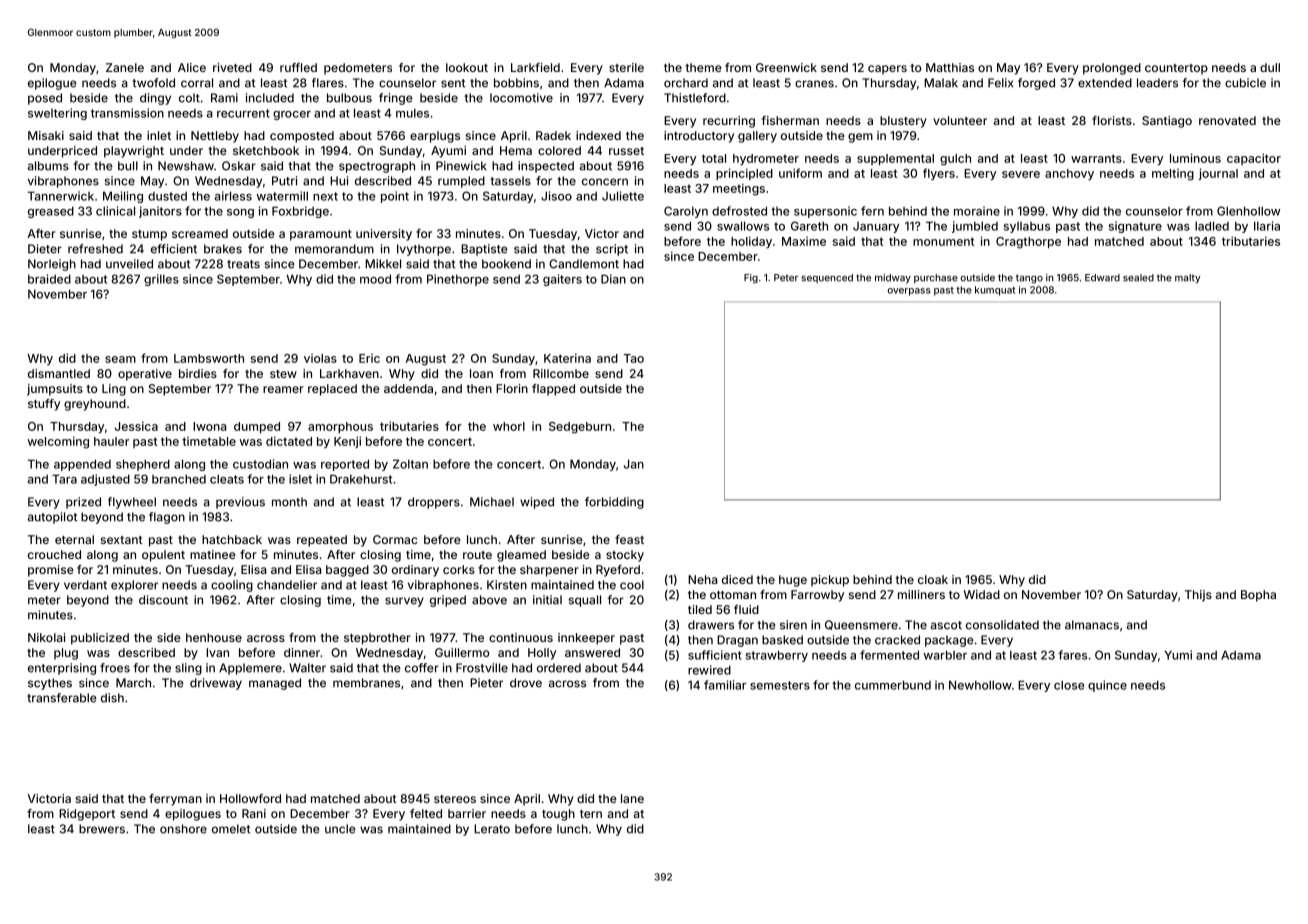  I want to click on malty, so click(1187, 279).
